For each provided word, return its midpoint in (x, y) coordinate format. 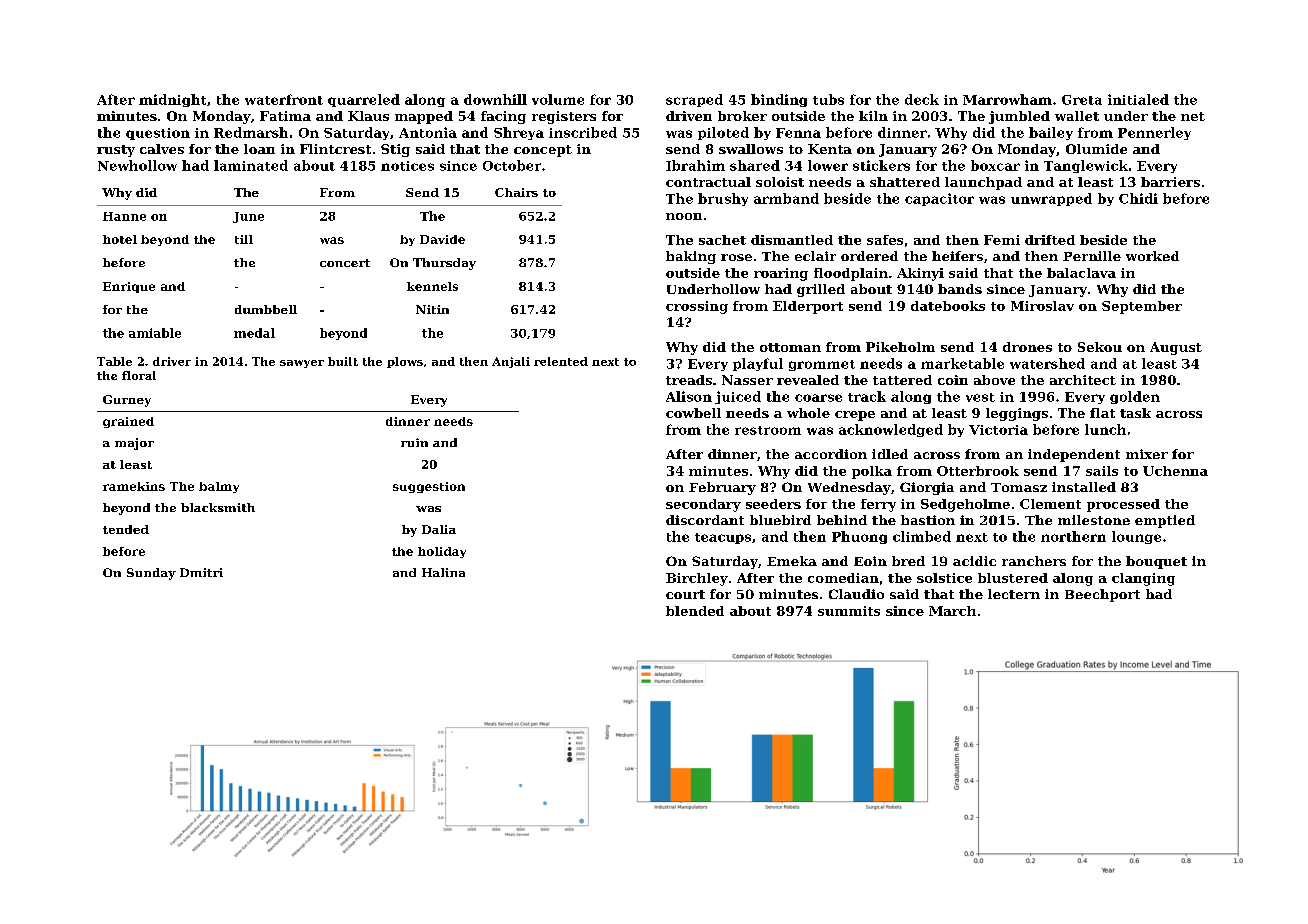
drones (1027, 347)
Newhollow (137, 165)
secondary (703, 505)
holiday (442, 552)
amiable (155, 333)
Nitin (432, 309)
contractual (708, 182)
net (1193, 116)
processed (1123, 505)
